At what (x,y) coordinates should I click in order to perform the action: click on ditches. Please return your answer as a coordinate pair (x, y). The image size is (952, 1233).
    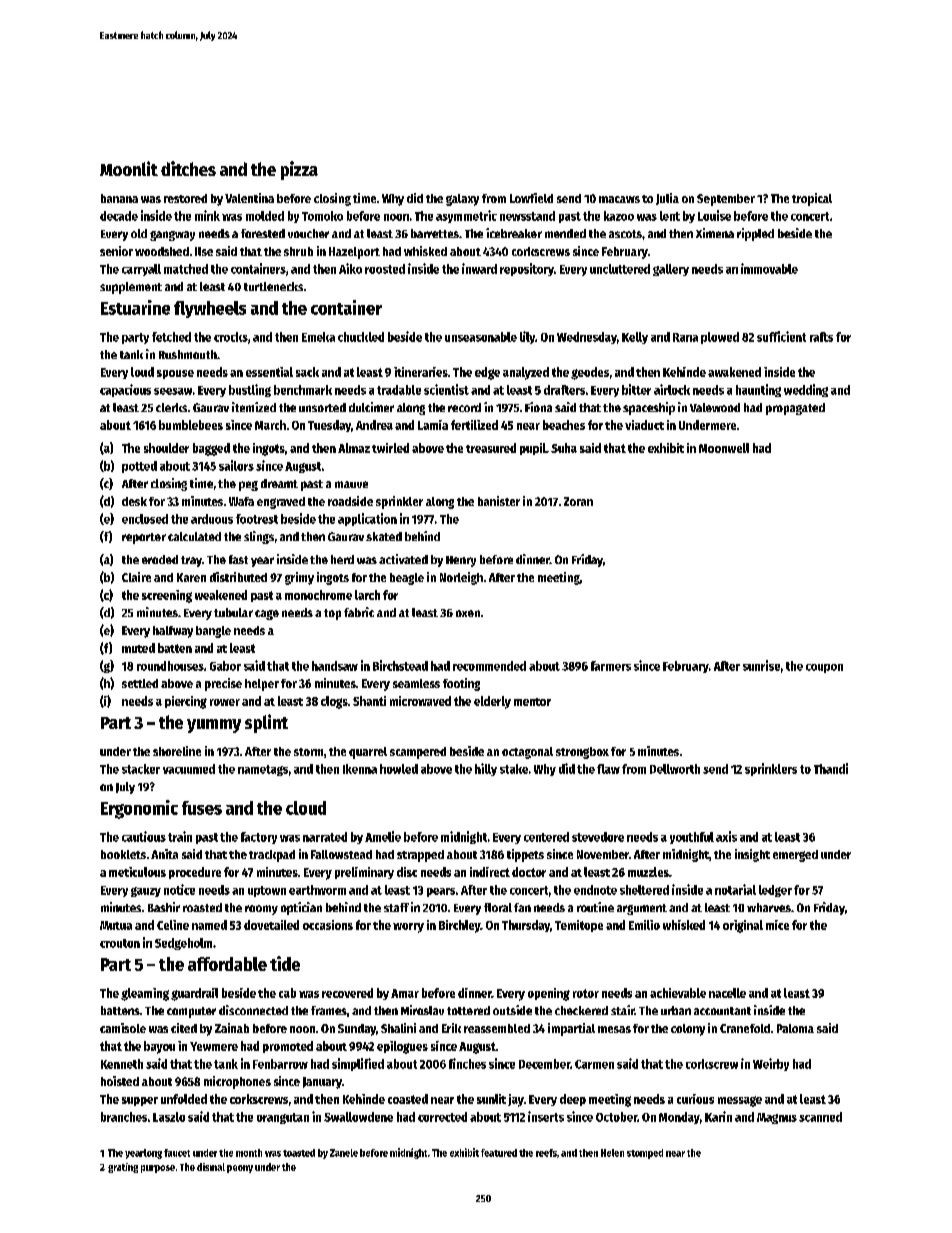
    Looking at the image, I should click on (188, 168).
